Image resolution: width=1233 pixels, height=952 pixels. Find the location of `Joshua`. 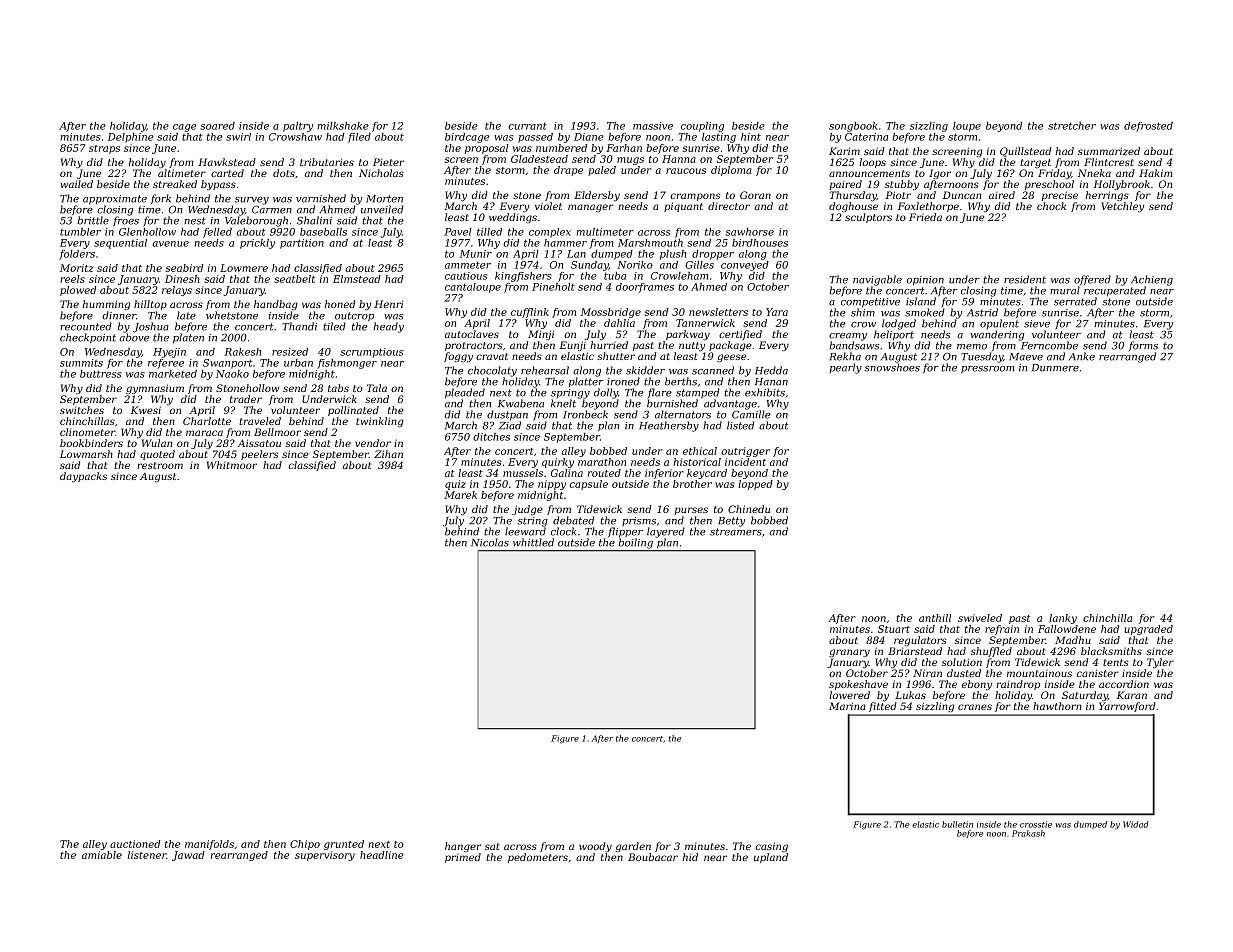

Joshua is located at coordinates (151, 327).
